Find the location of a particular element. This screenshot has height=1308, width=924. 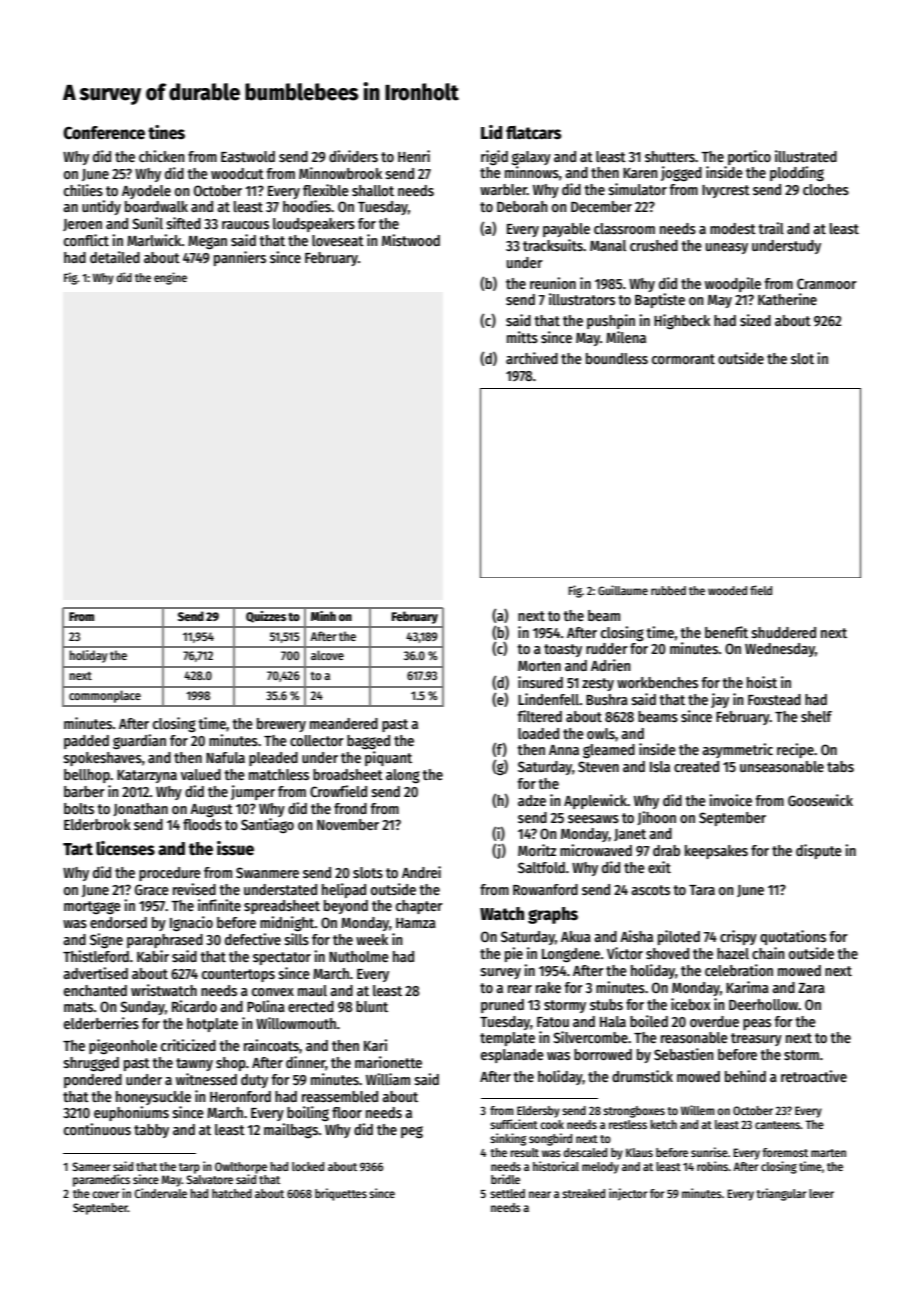

illustrated is located at coordinates (806, 156).
